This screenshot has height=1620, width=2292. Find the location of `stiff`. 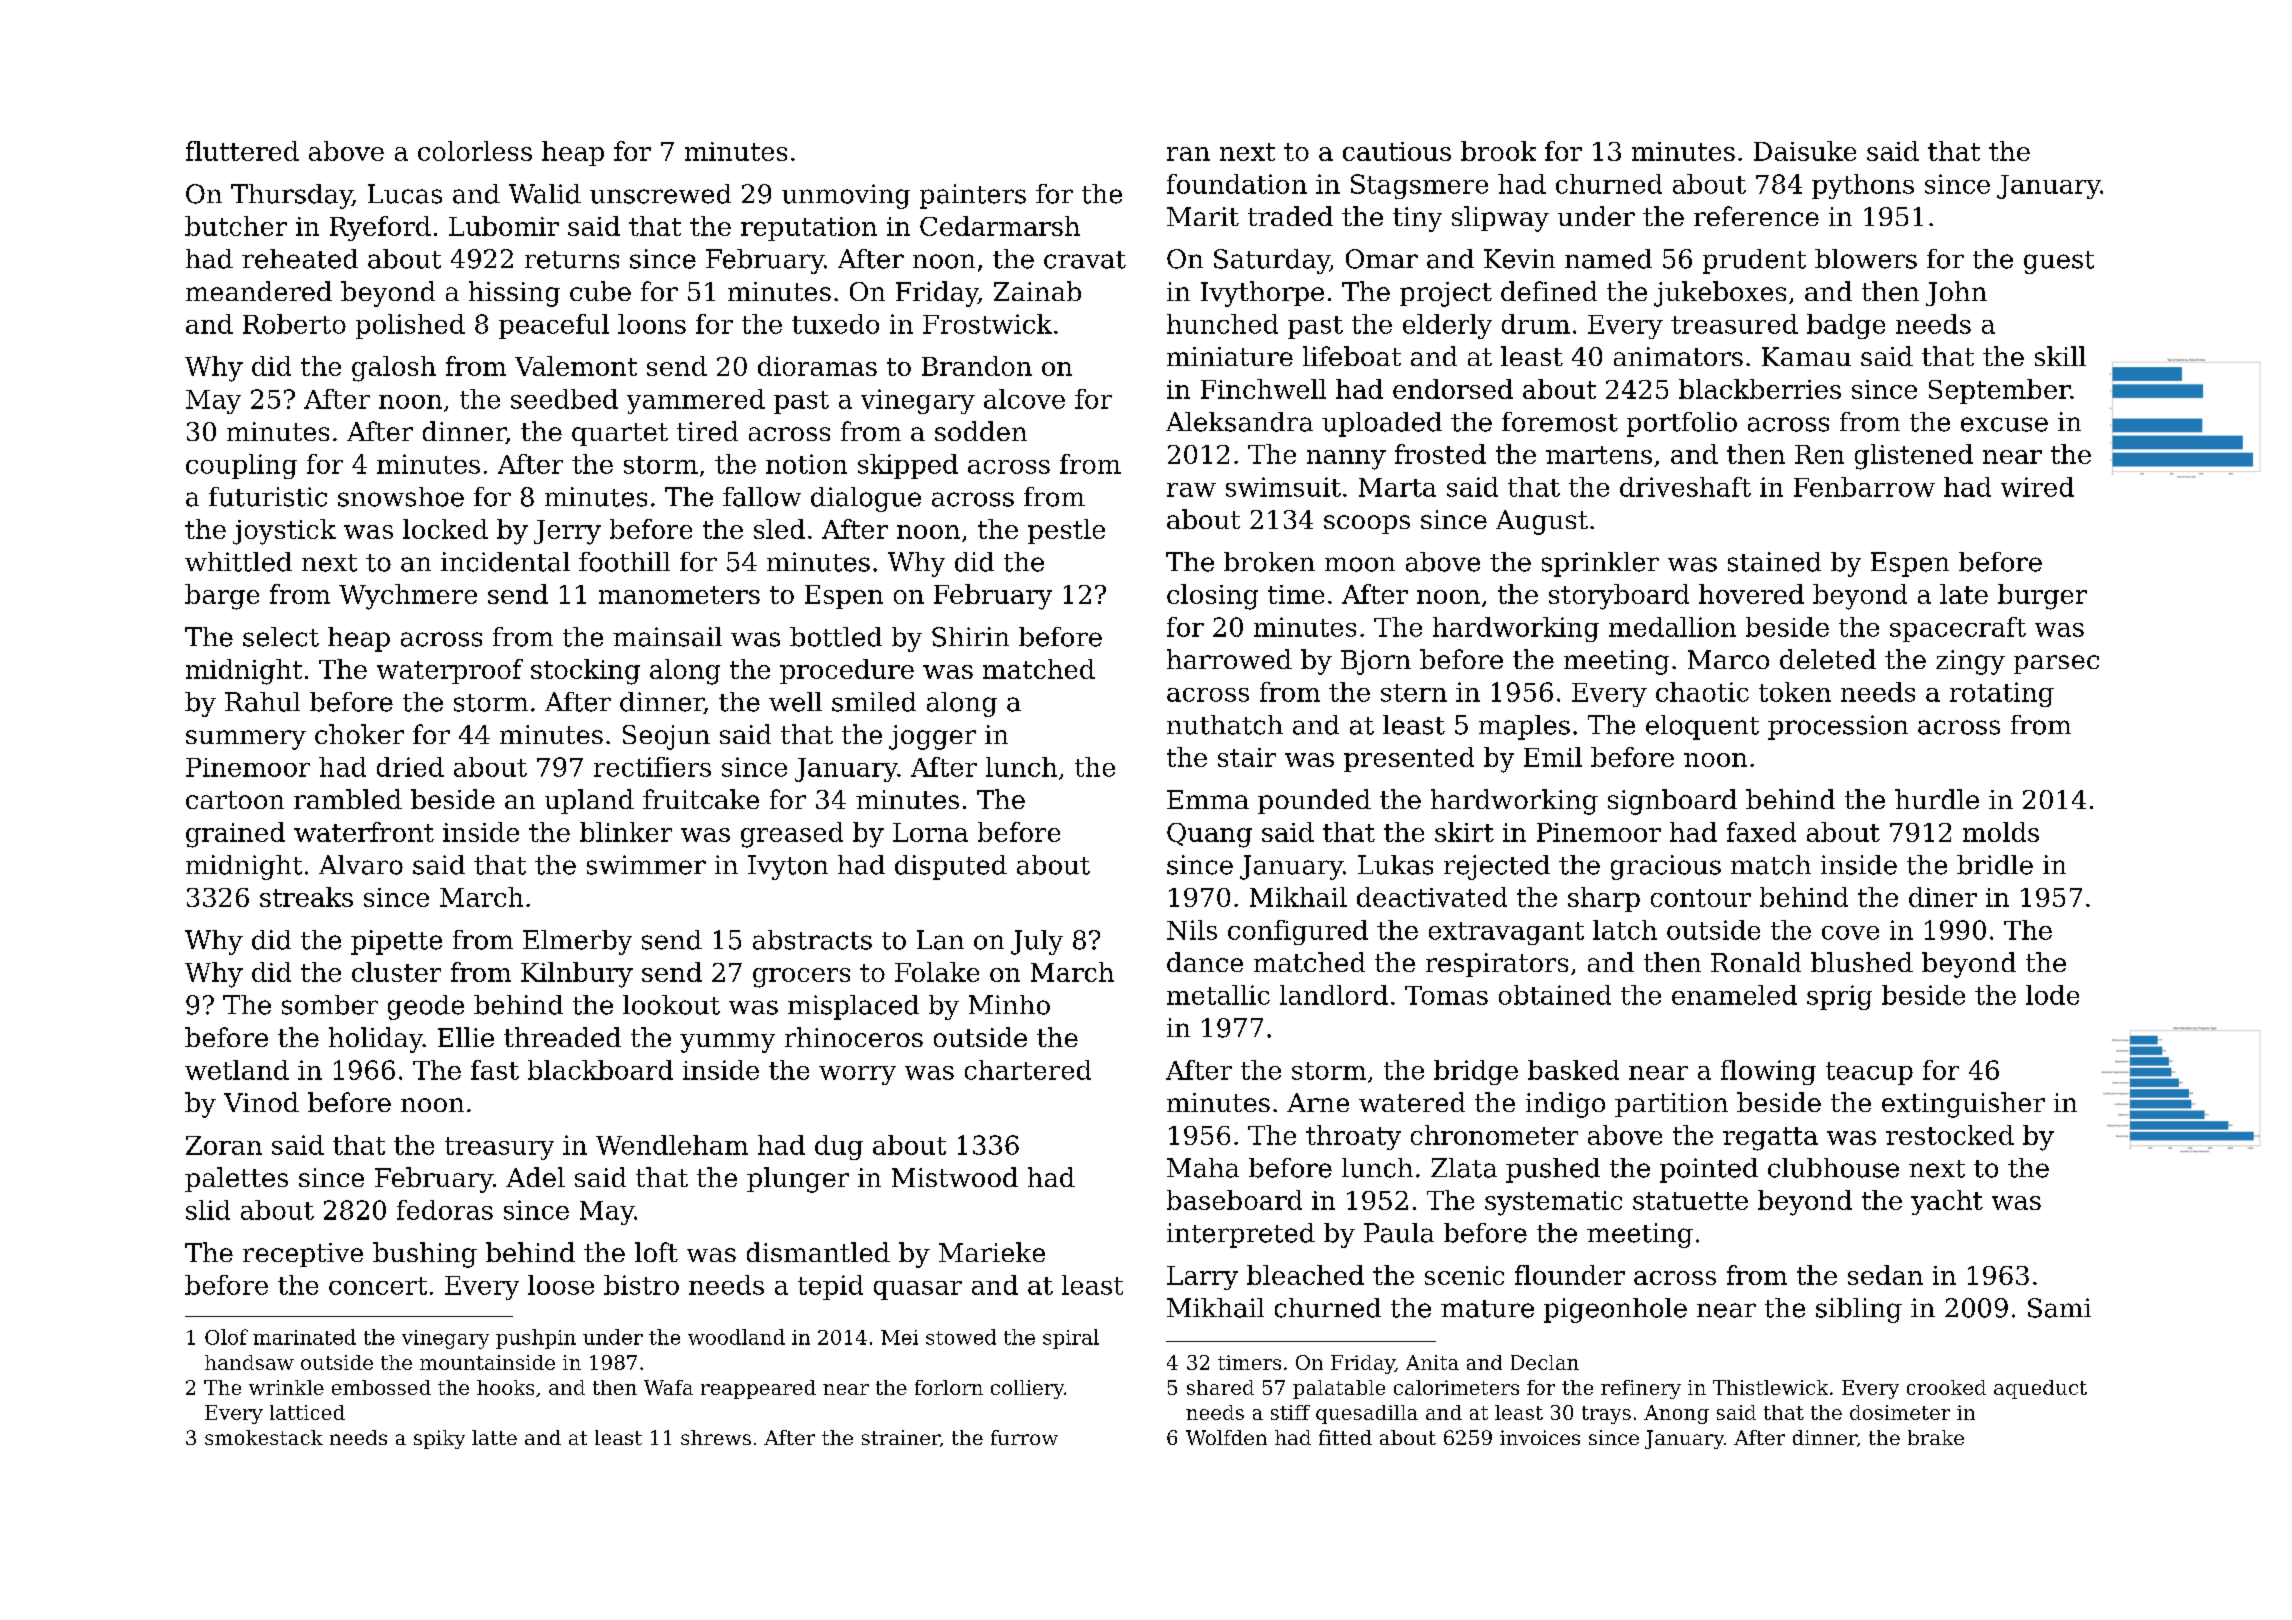

stiff is located at coordinates (1290, 1412).
